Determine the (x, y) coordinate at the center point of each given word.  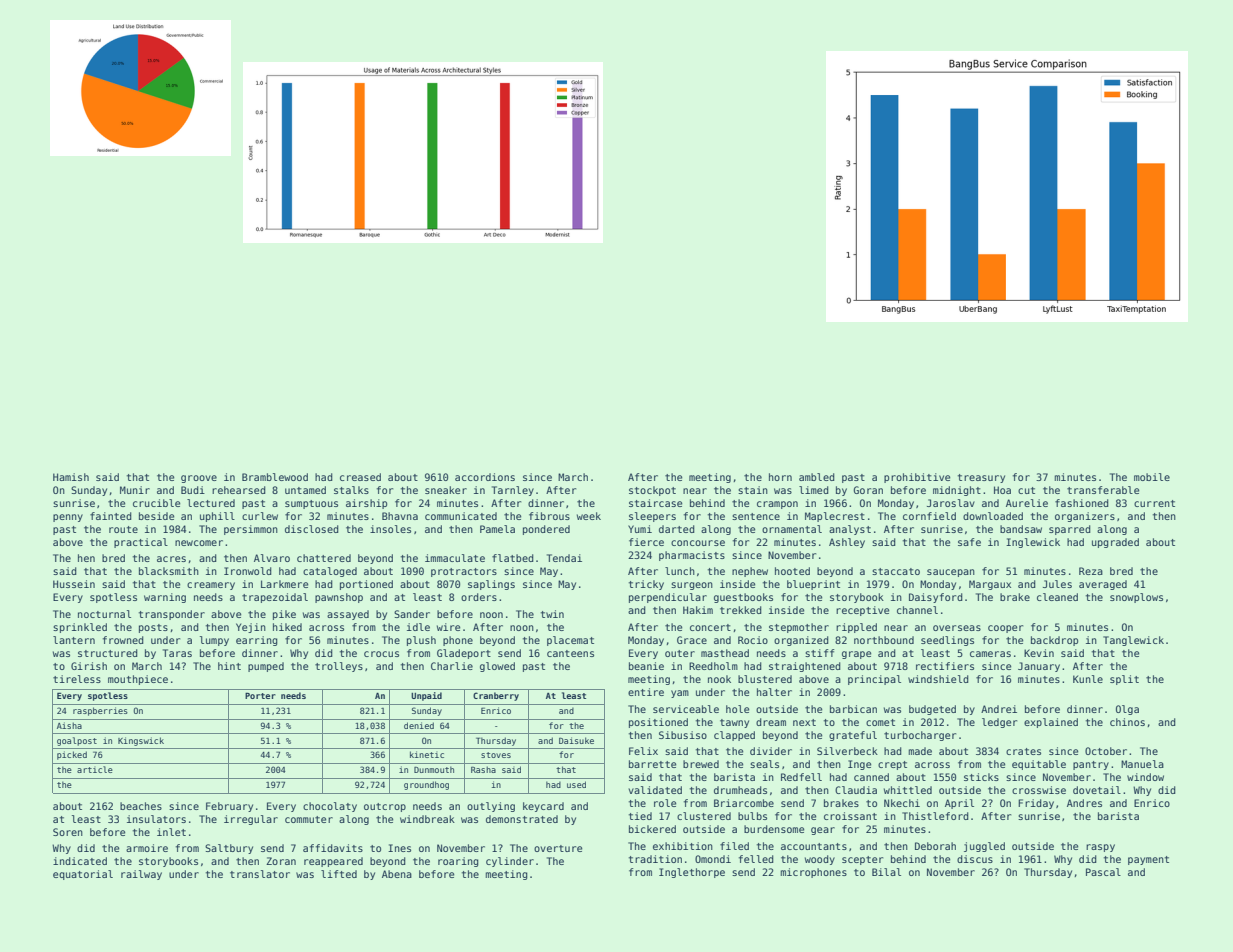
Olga (1127, 710)
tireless (77, 679)
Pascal (1103, 872)
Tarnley (513, 491)
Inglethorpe (692, 873)
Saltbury (229, 849)
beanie (646, 666)
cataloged (330, 572)
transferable (1103, 490)
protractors (464, 572)
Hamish (71, 477)
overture (558, 848)
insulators (156, 819)
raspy (1100, 848)
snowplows (1136, 598)
